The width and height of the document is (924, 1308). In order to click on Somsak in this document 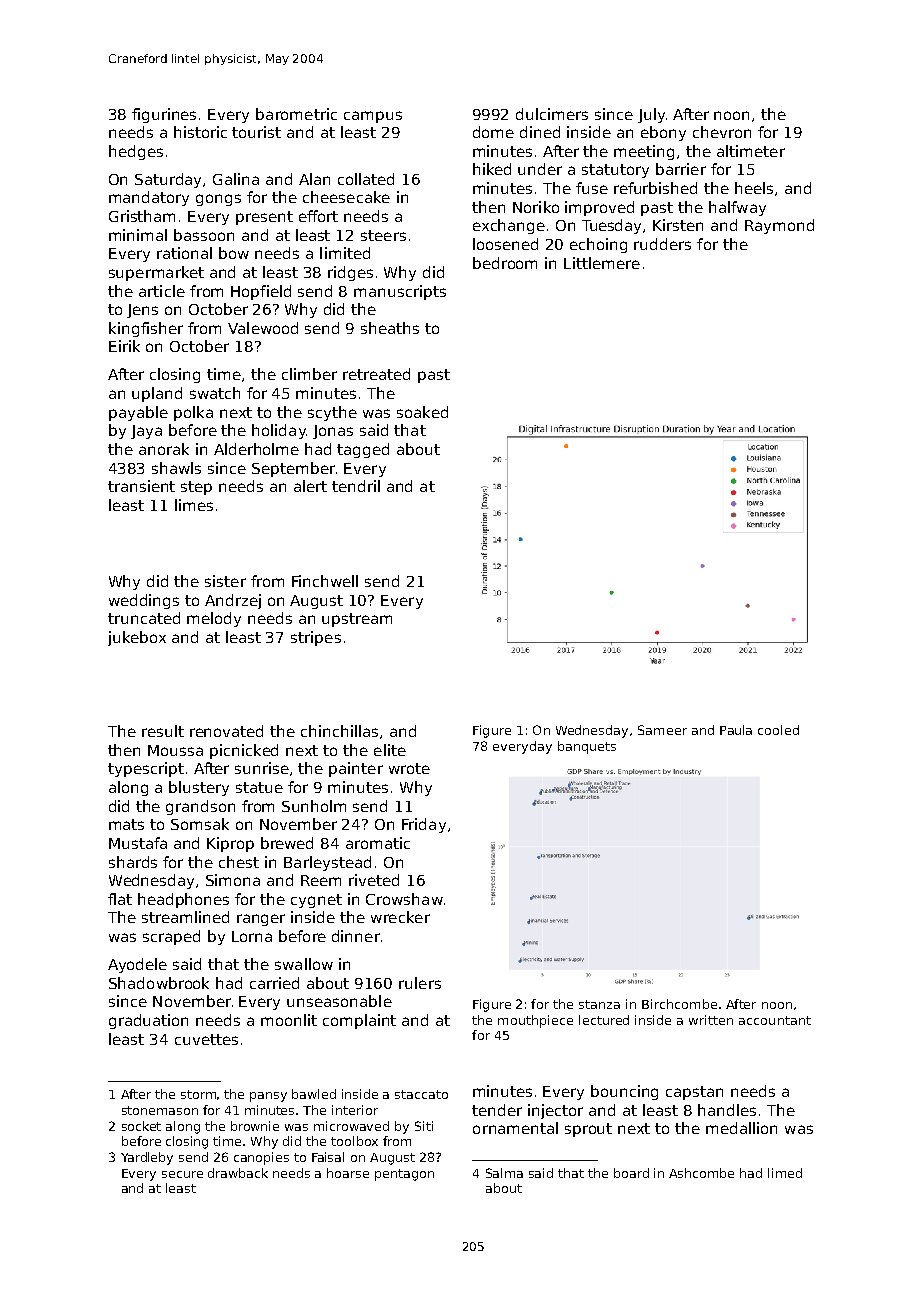, I will do `click(200, 824)`.
